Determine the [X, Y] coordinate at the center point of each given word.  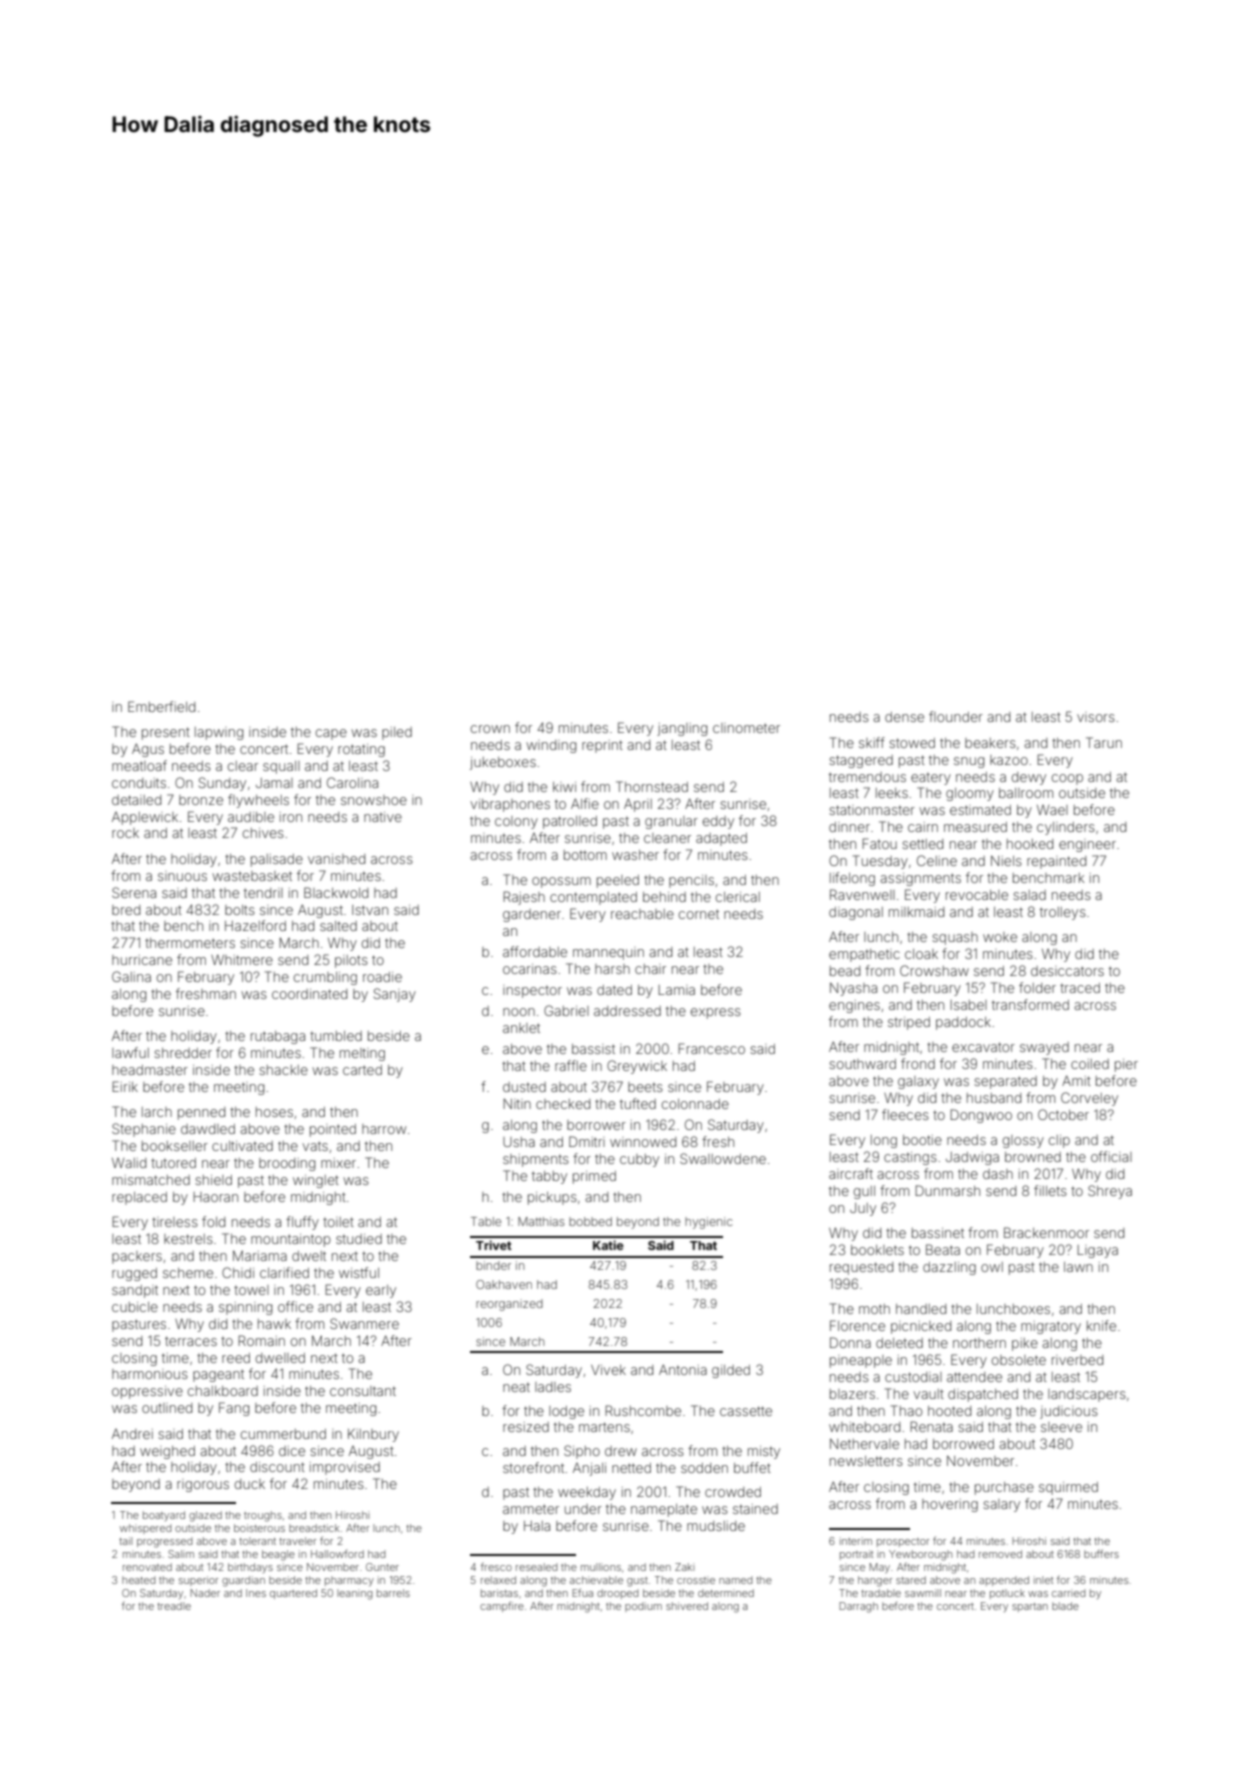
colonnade [695, 1104]
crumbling [325, 978]
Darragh [858, 1607]
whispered [145, 1529]
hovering [950, 1505]
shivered [687, 1606]
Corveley [1089, 1099]
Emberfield [161, 706]
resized [526, 1427]
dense [904, 717]
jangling [682, 729]
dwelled [280, 1358]
